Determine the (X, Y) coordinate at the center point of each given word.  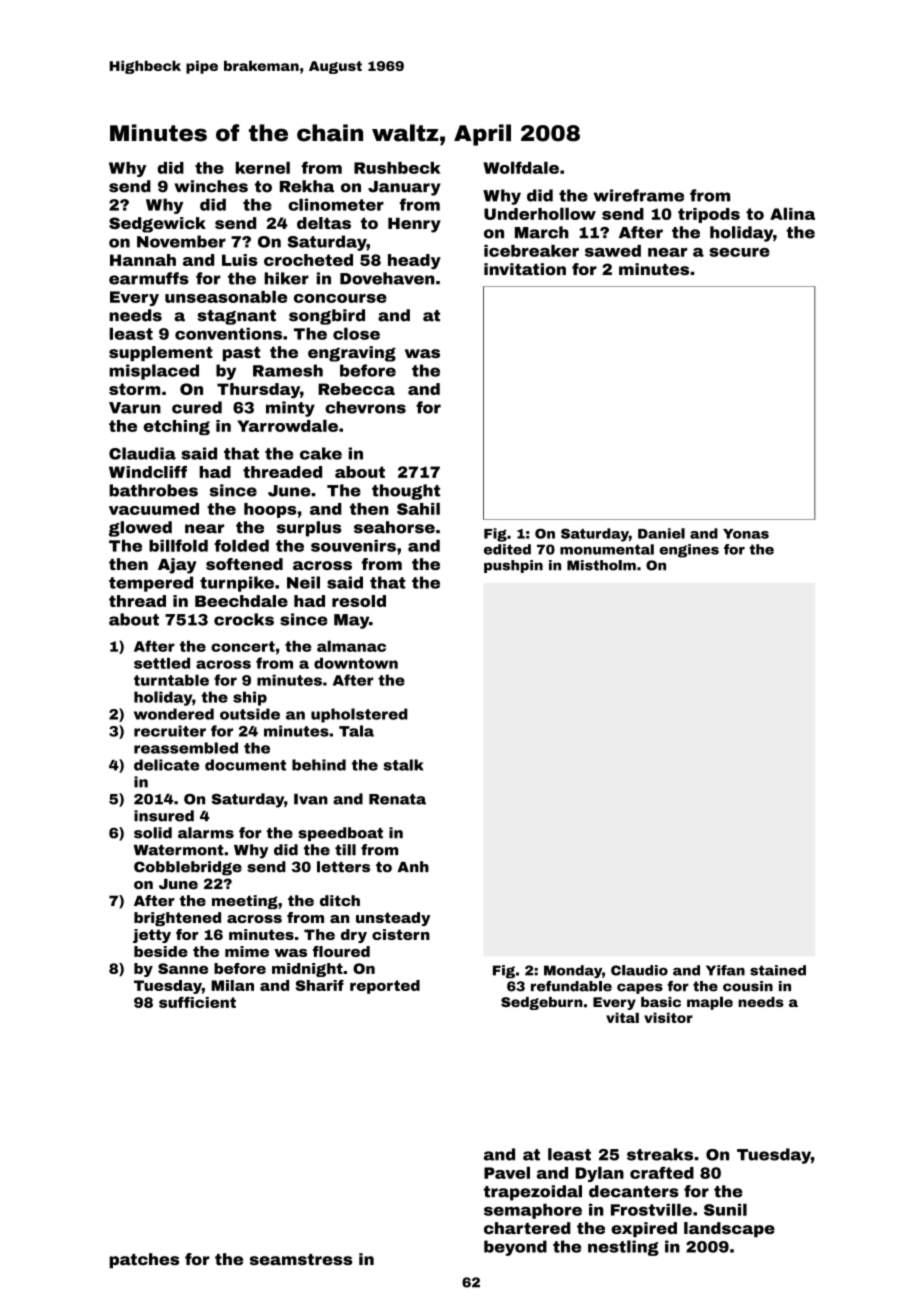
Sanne (183, 968)
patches (144, 1261)
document (245, 765)
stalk (403, 765)
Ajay (177, 566)
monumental (607, 549)
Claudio (639, 970)
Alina (792, 213)
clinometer (336, 204)
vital (622, 1017)
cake (321, 453)
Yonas (746, 534)
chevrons (365, 407)
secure (739, 252)
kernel (263, 167)
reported (385, 987)
